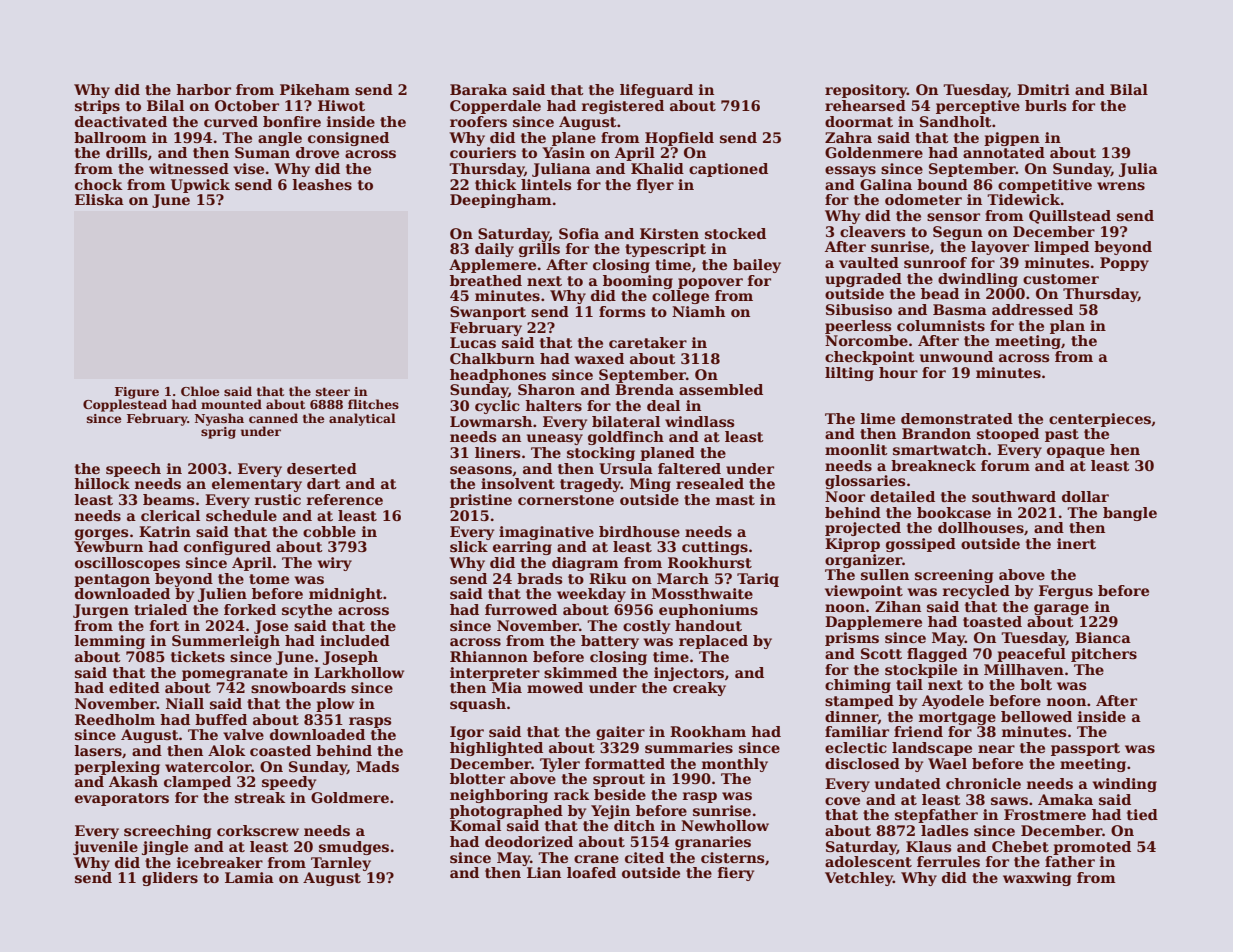 The height and width of the screenshot is (952, 1233). Describe the element at coordinates (324, 483) in the screenshot. I see `dart` at that location.
